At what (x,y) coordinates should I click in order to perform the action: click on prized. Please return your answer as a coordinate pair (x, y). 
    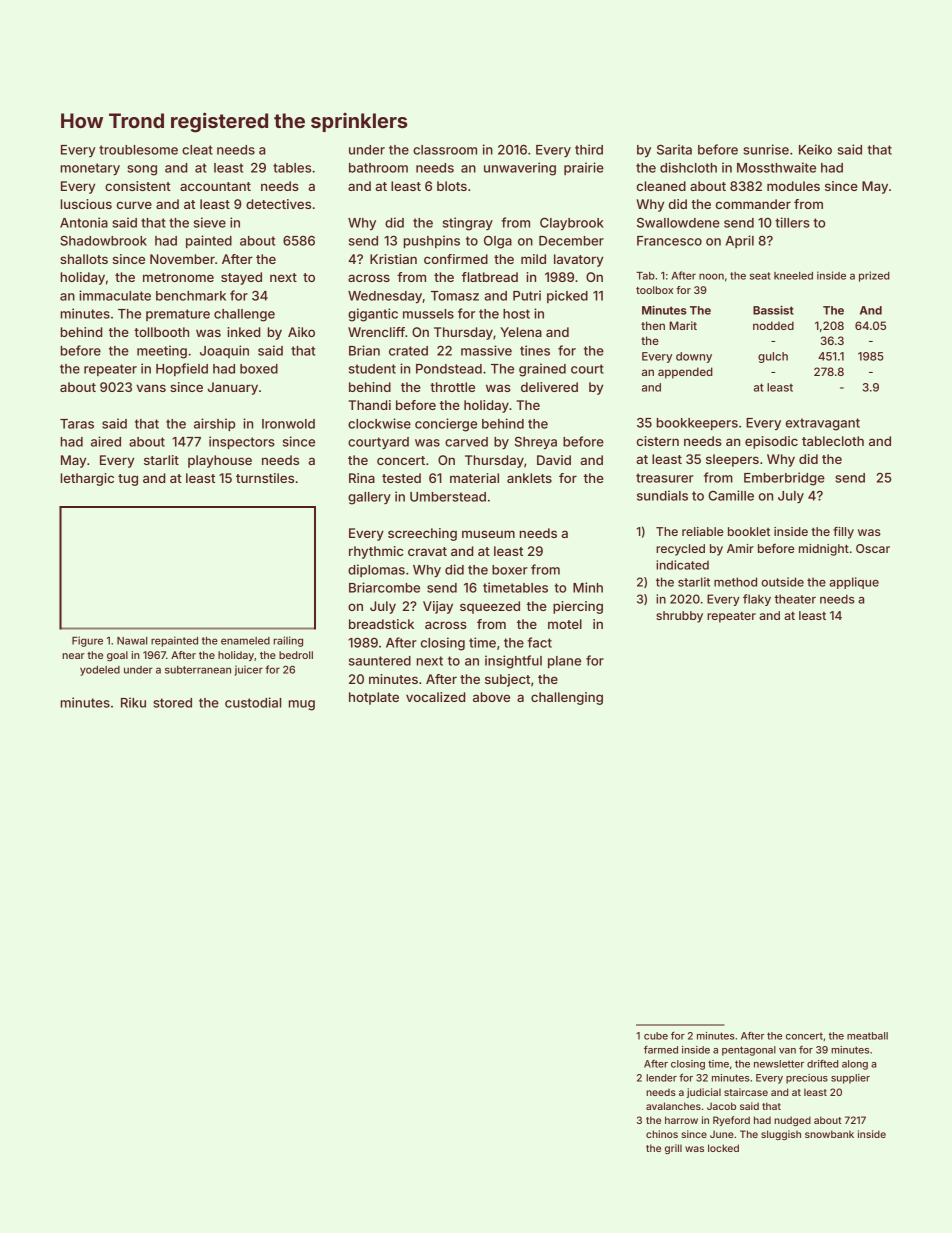
    Looking at the image, I should click on (874, 276).
